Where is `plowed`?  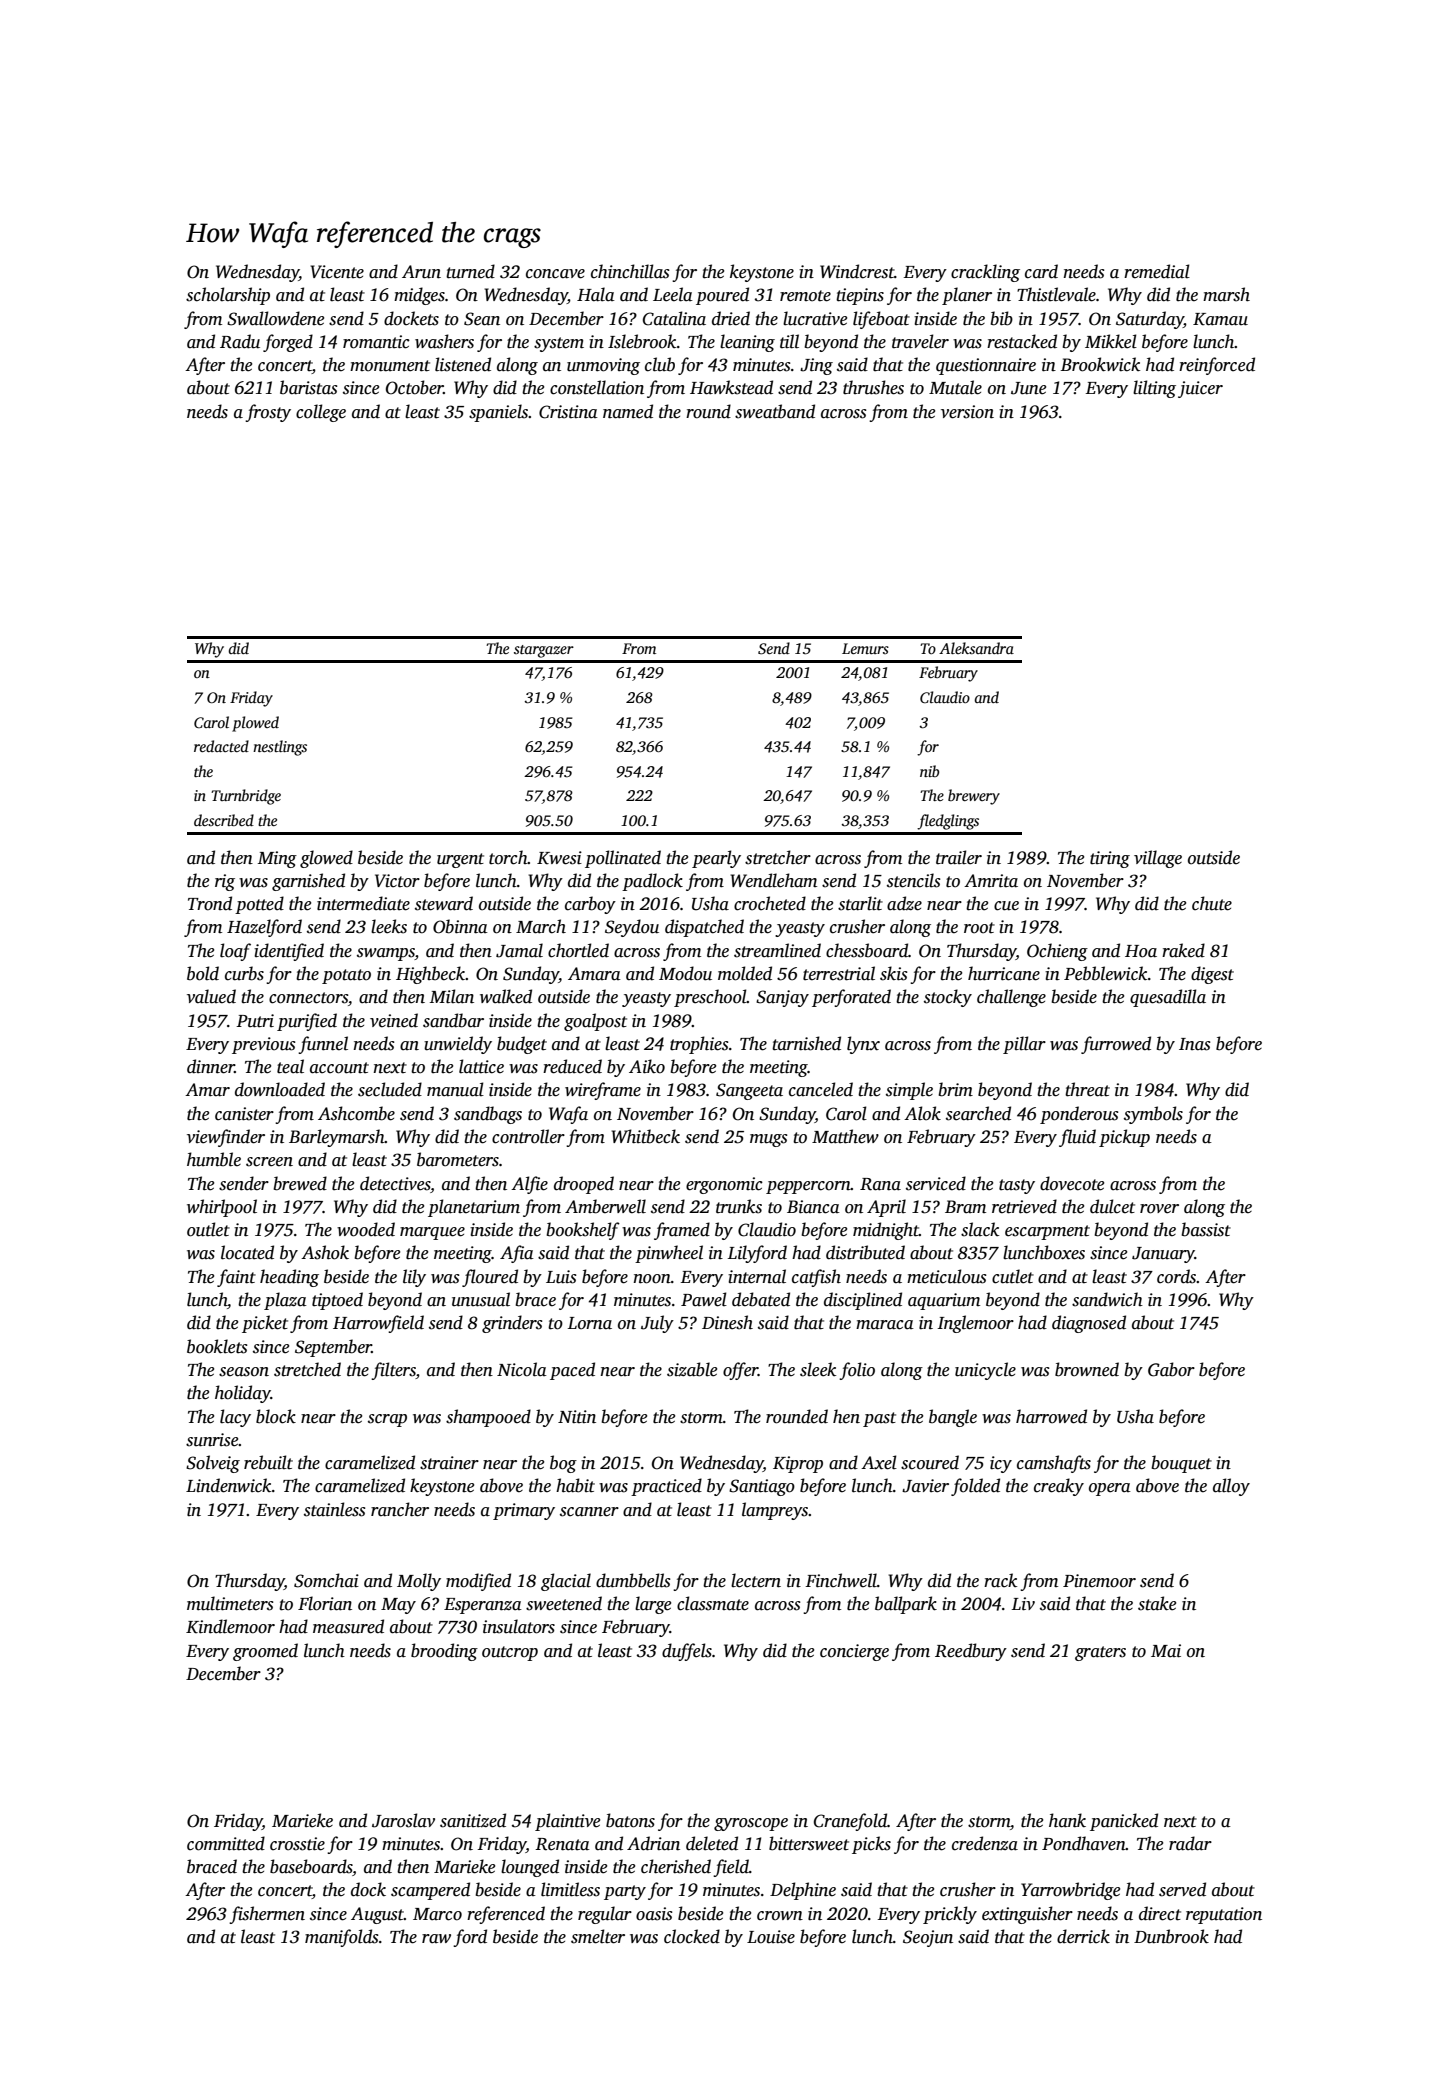 plowed is located at coordinates (255, 724).
